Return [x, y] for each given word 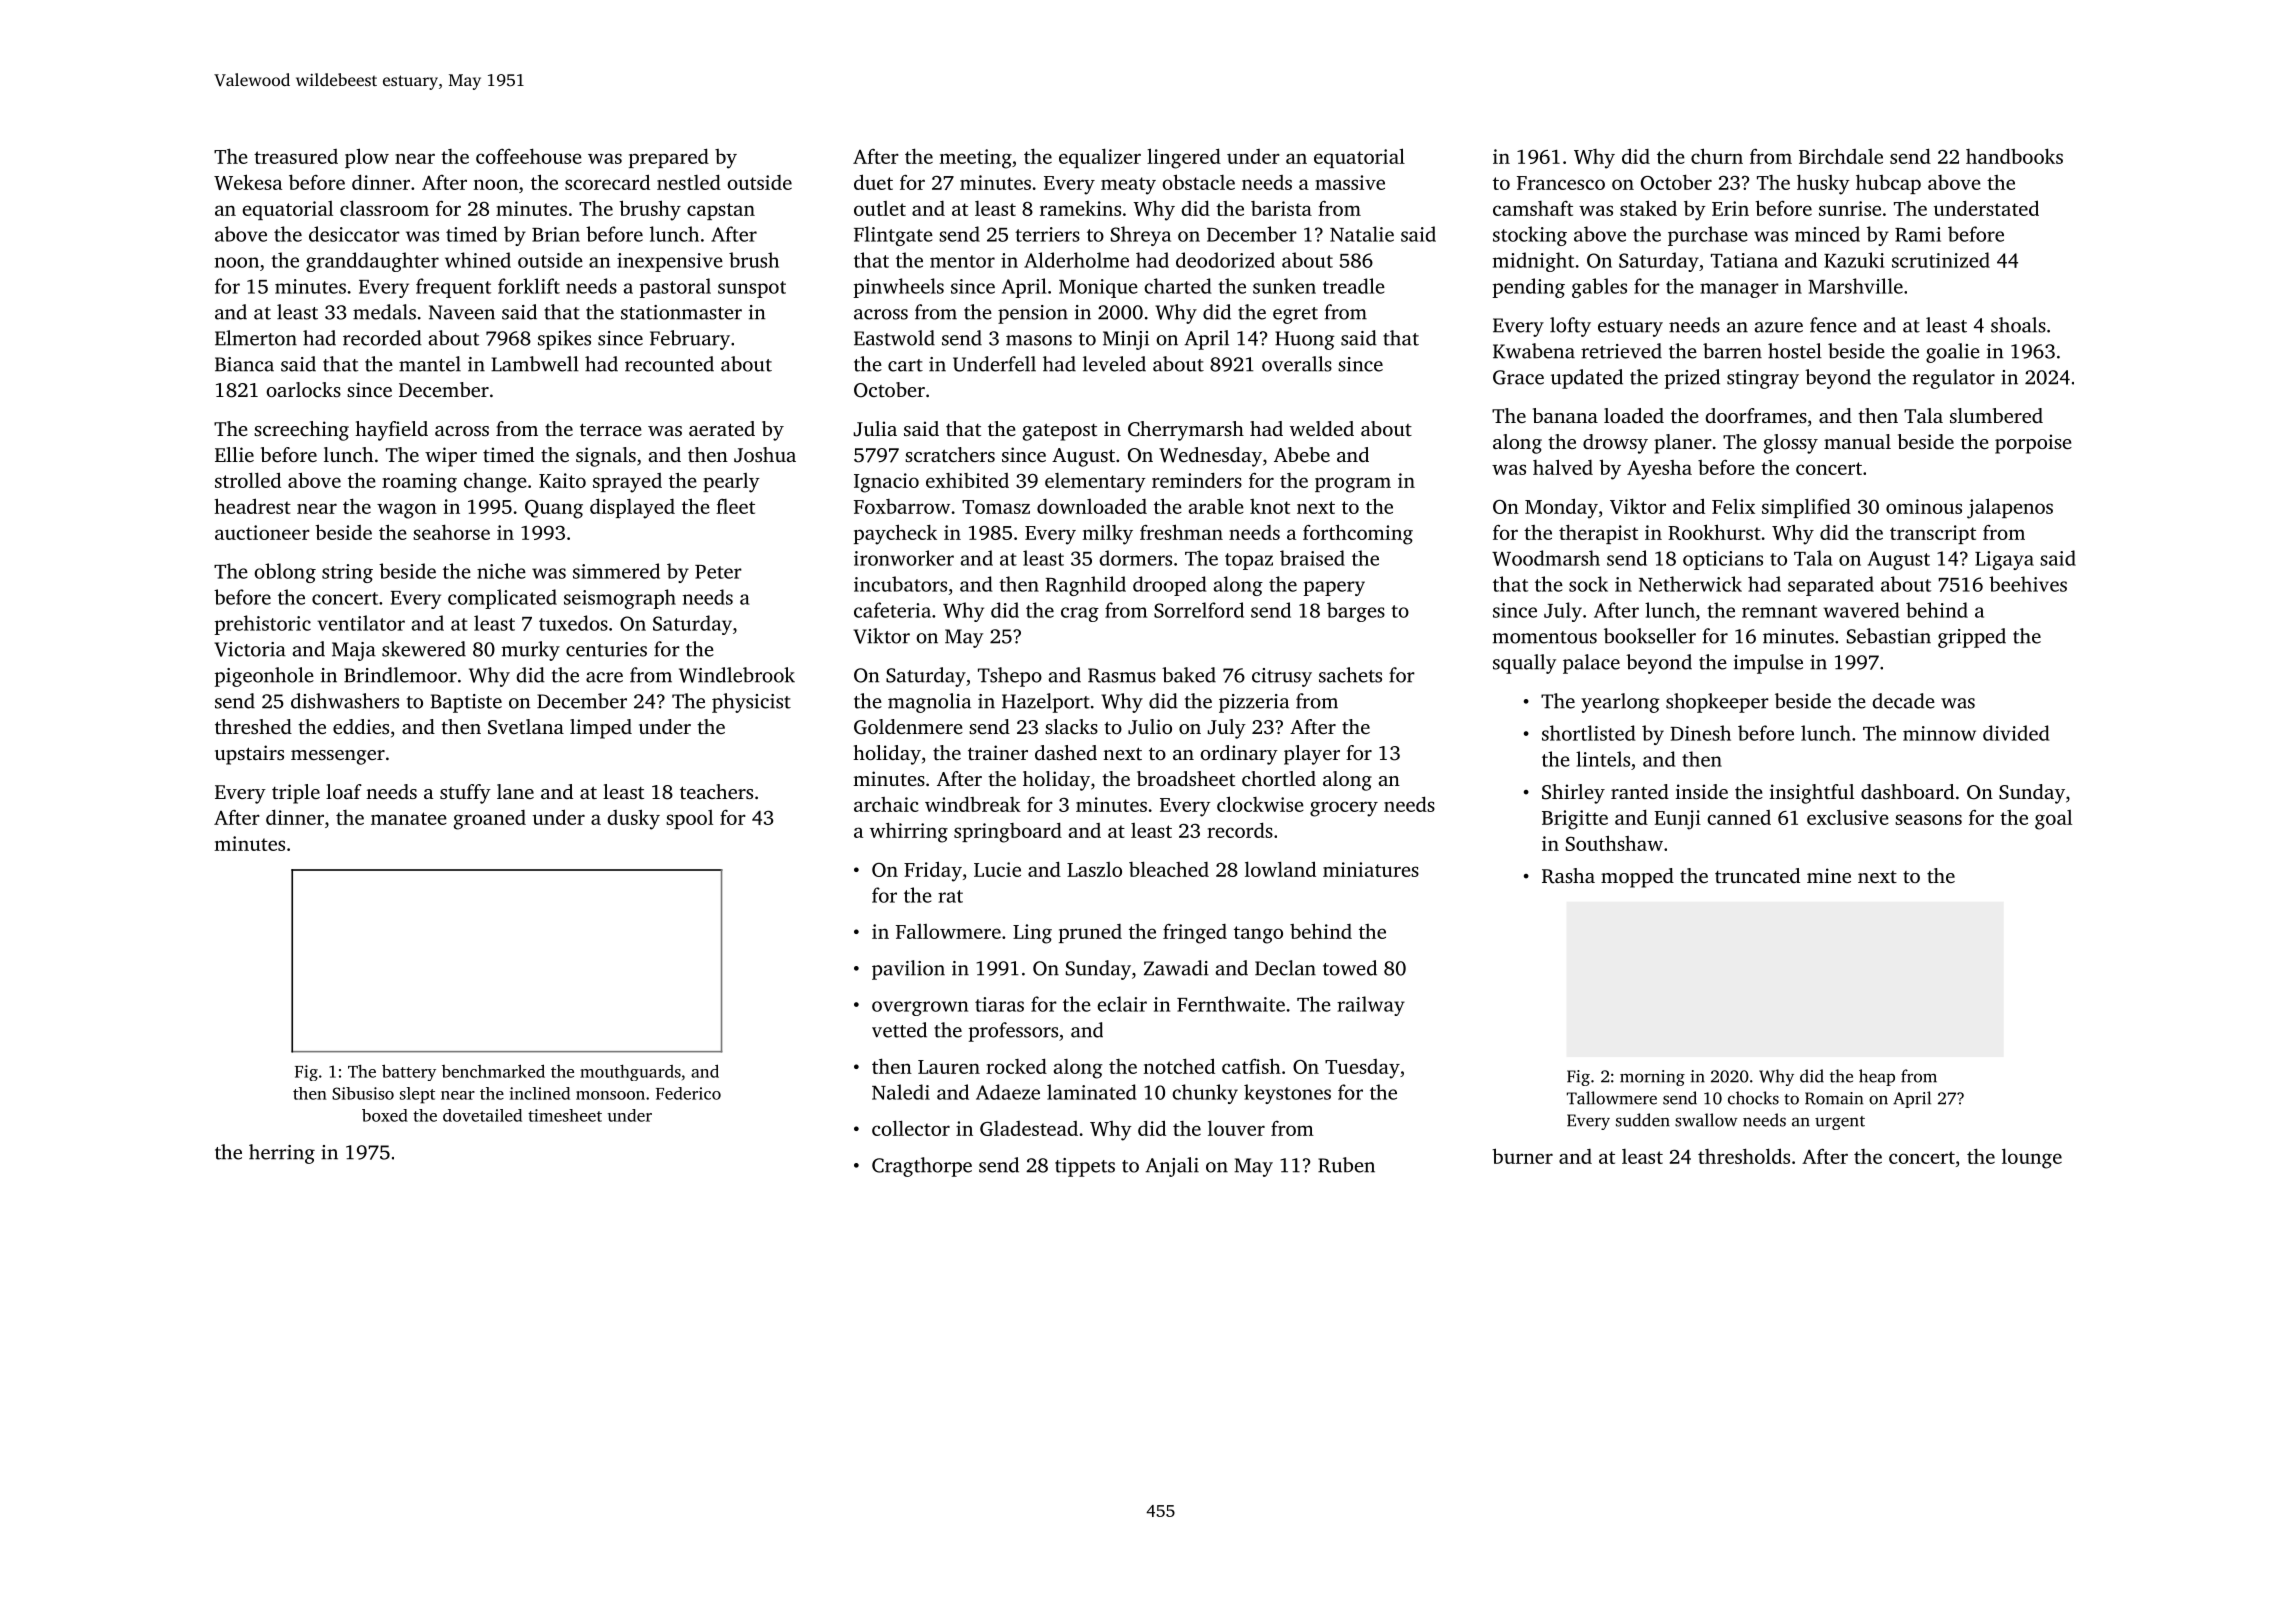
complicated [502, 599]
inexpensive [670, 262]
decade [1903, 701]
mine [1829, 875]
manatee [409, 818]
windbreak [973, 804]
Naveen [462, 312]
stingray [1763, 379]
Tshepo [1010, 677]
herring [282, 1154]
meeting [975, 159]
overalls [1297, 364]
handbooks [2014, 156]
